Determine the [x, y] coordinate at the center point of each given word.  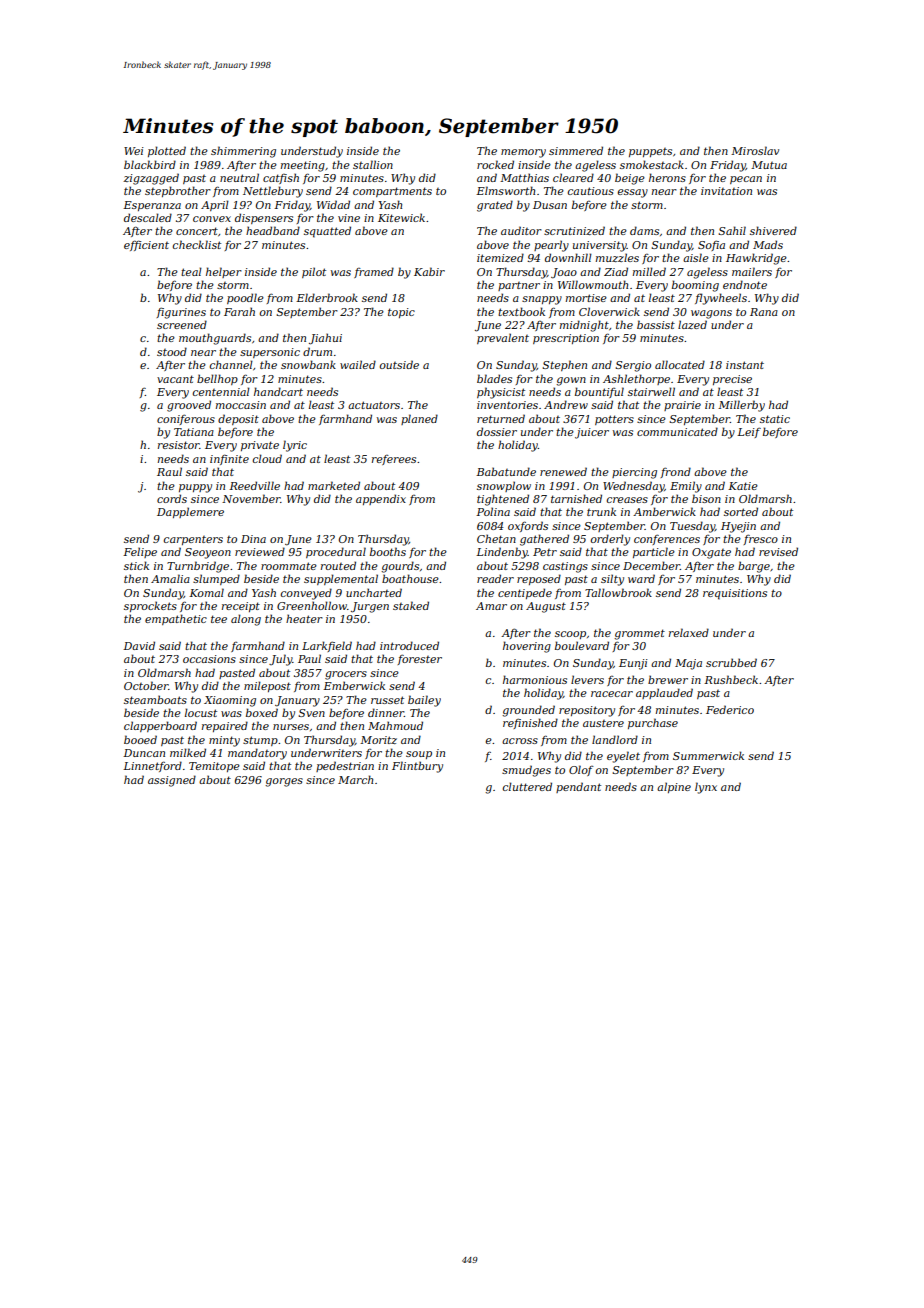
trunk [601, 511]
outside [399, 364]
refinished [530, 723]
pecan [746, 180]
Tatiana [194, 432]
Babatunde [506, 471]
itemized [500, 257]
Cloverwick [609, 311]
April [215, 205]
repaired [225, 726]
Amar [491, 606]
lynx [706, 788]
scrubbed [731, 662]
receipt [241, 607]
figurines [181, 313]
